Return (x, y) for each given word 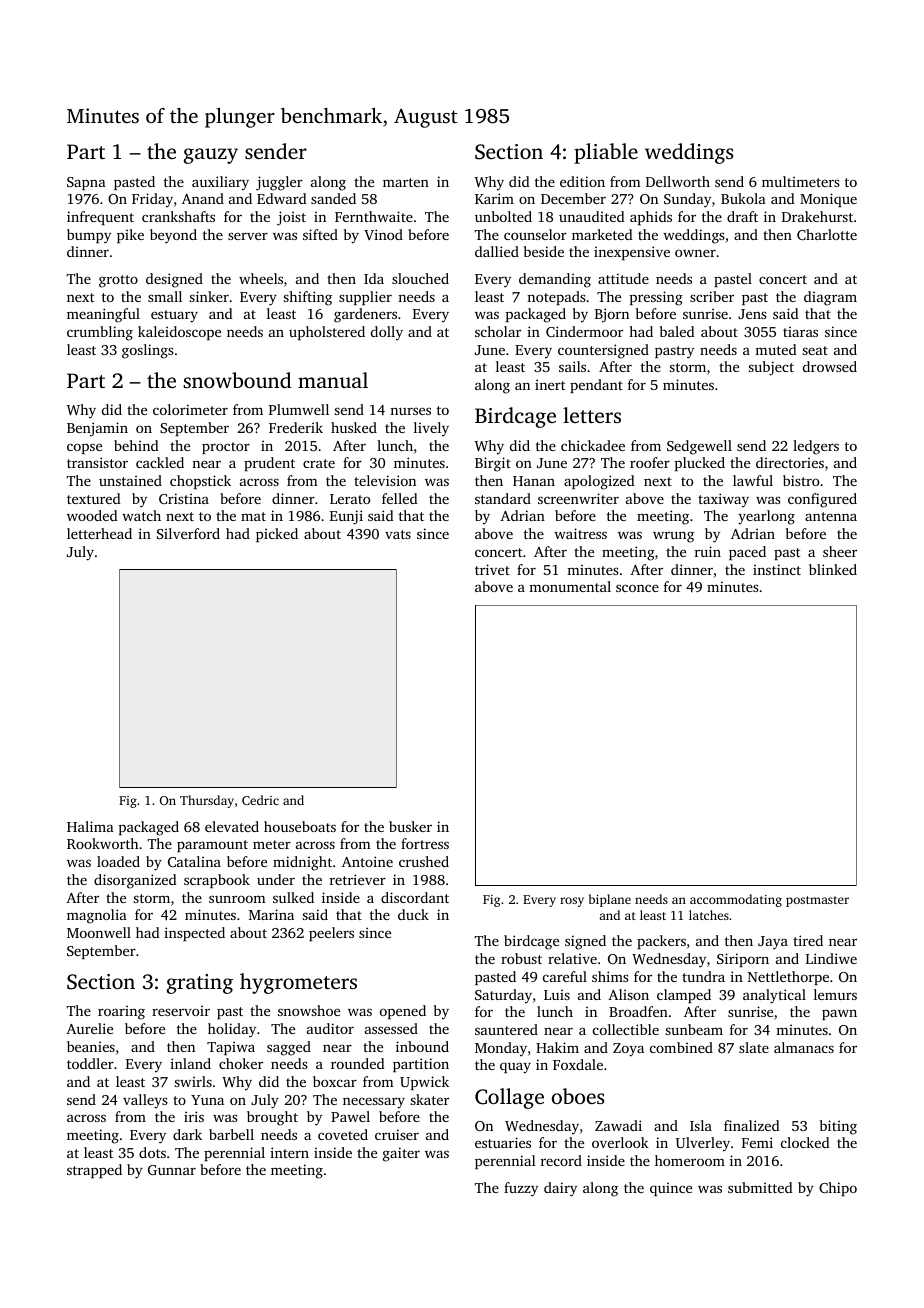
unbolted (503, 216)
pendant (596, 386)
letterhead (99, 533)
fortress (425, 843)
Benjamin (97, 429)
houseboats (300, 826)
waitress (580, 533)
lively (431, 429)
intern (289, 1152)
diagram (830, 298)
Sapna (86, 183)
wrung (673, 537)
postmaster (817, 901)
